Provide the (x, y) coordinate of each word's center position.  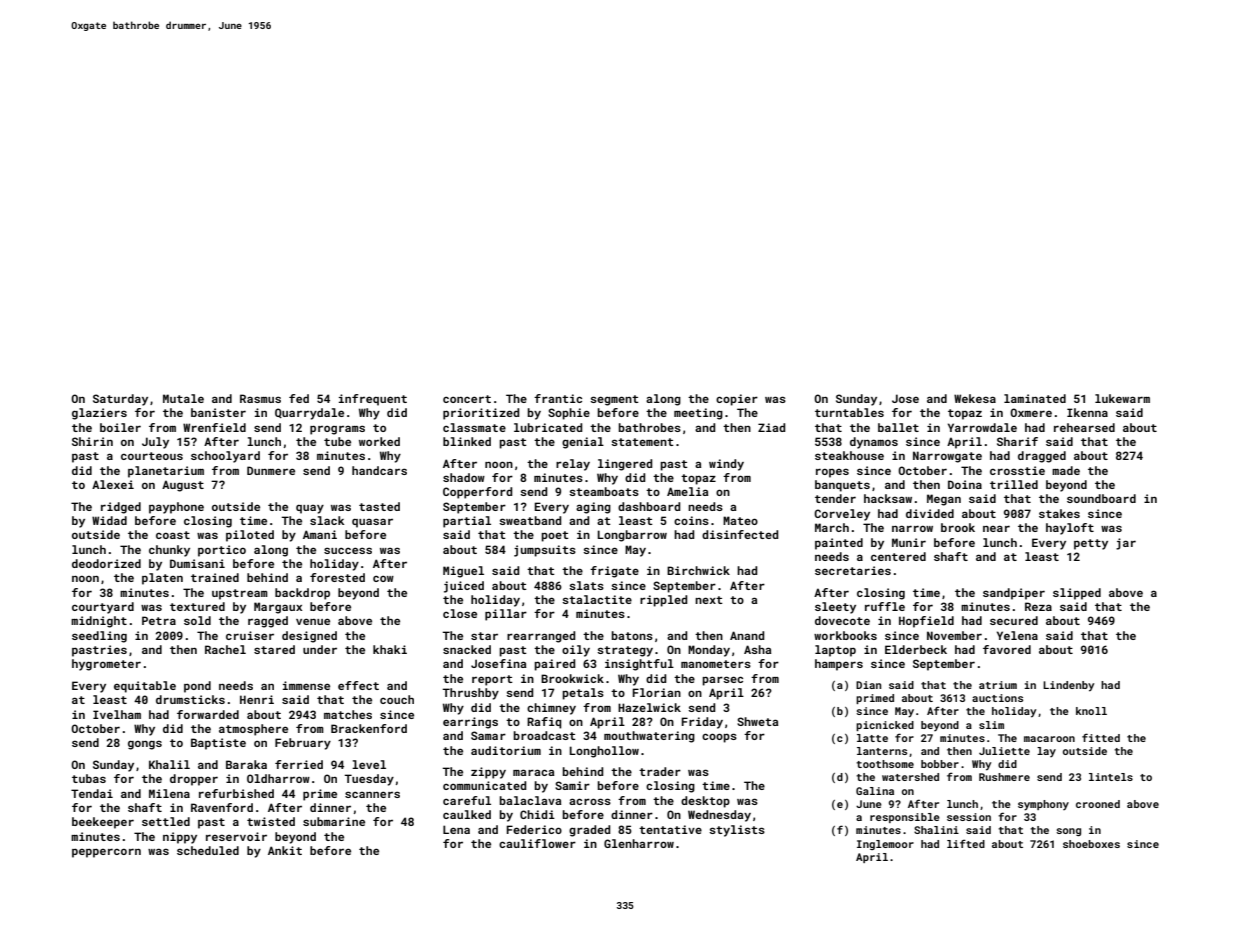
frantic (558, 398)
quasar (372, 523)
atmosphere (253, 730)
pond (197, 687)
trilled (1014, 484)
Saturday (120, 400)
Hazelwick (649, 707)
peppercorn (106, 853)
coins (691, 520)
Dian (868, 685)
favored (1007, 649)
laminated (1035, 398)
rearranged (541, 637)
